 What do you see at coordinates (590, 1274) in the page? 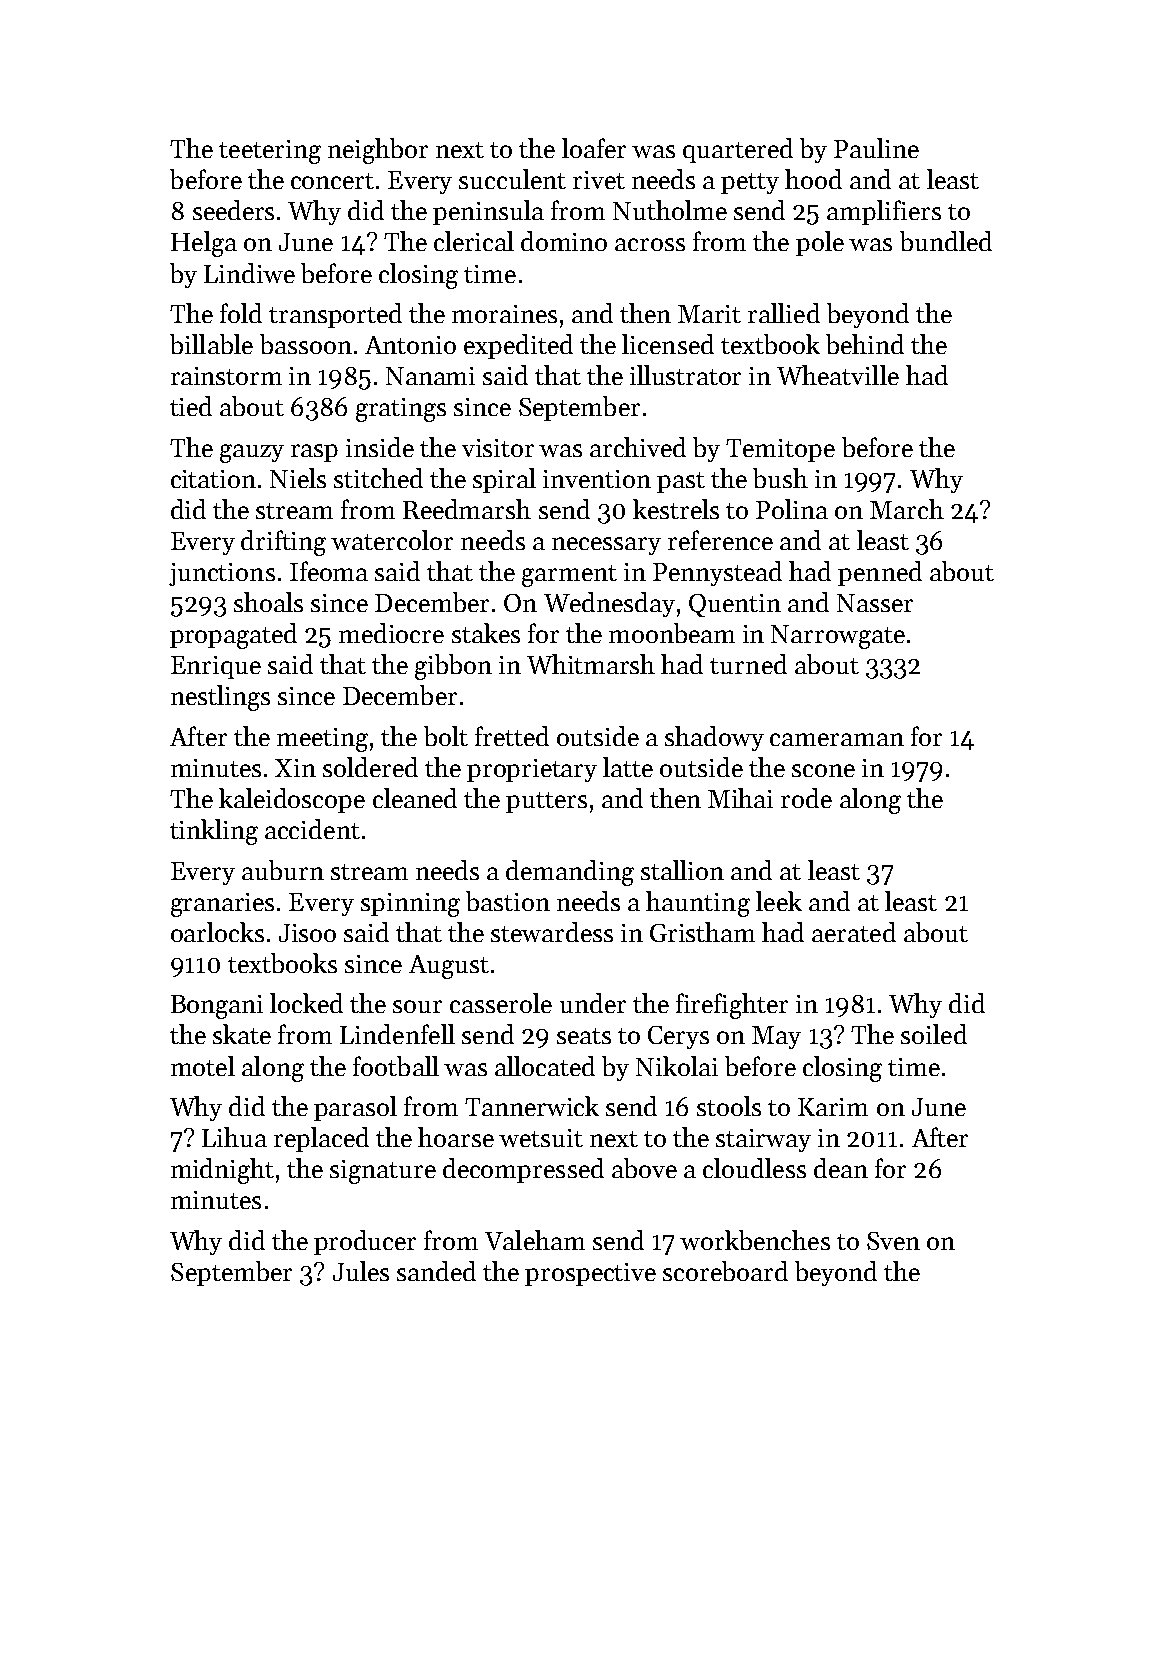
I see `prospective` at bounding box center [590, 1274].
